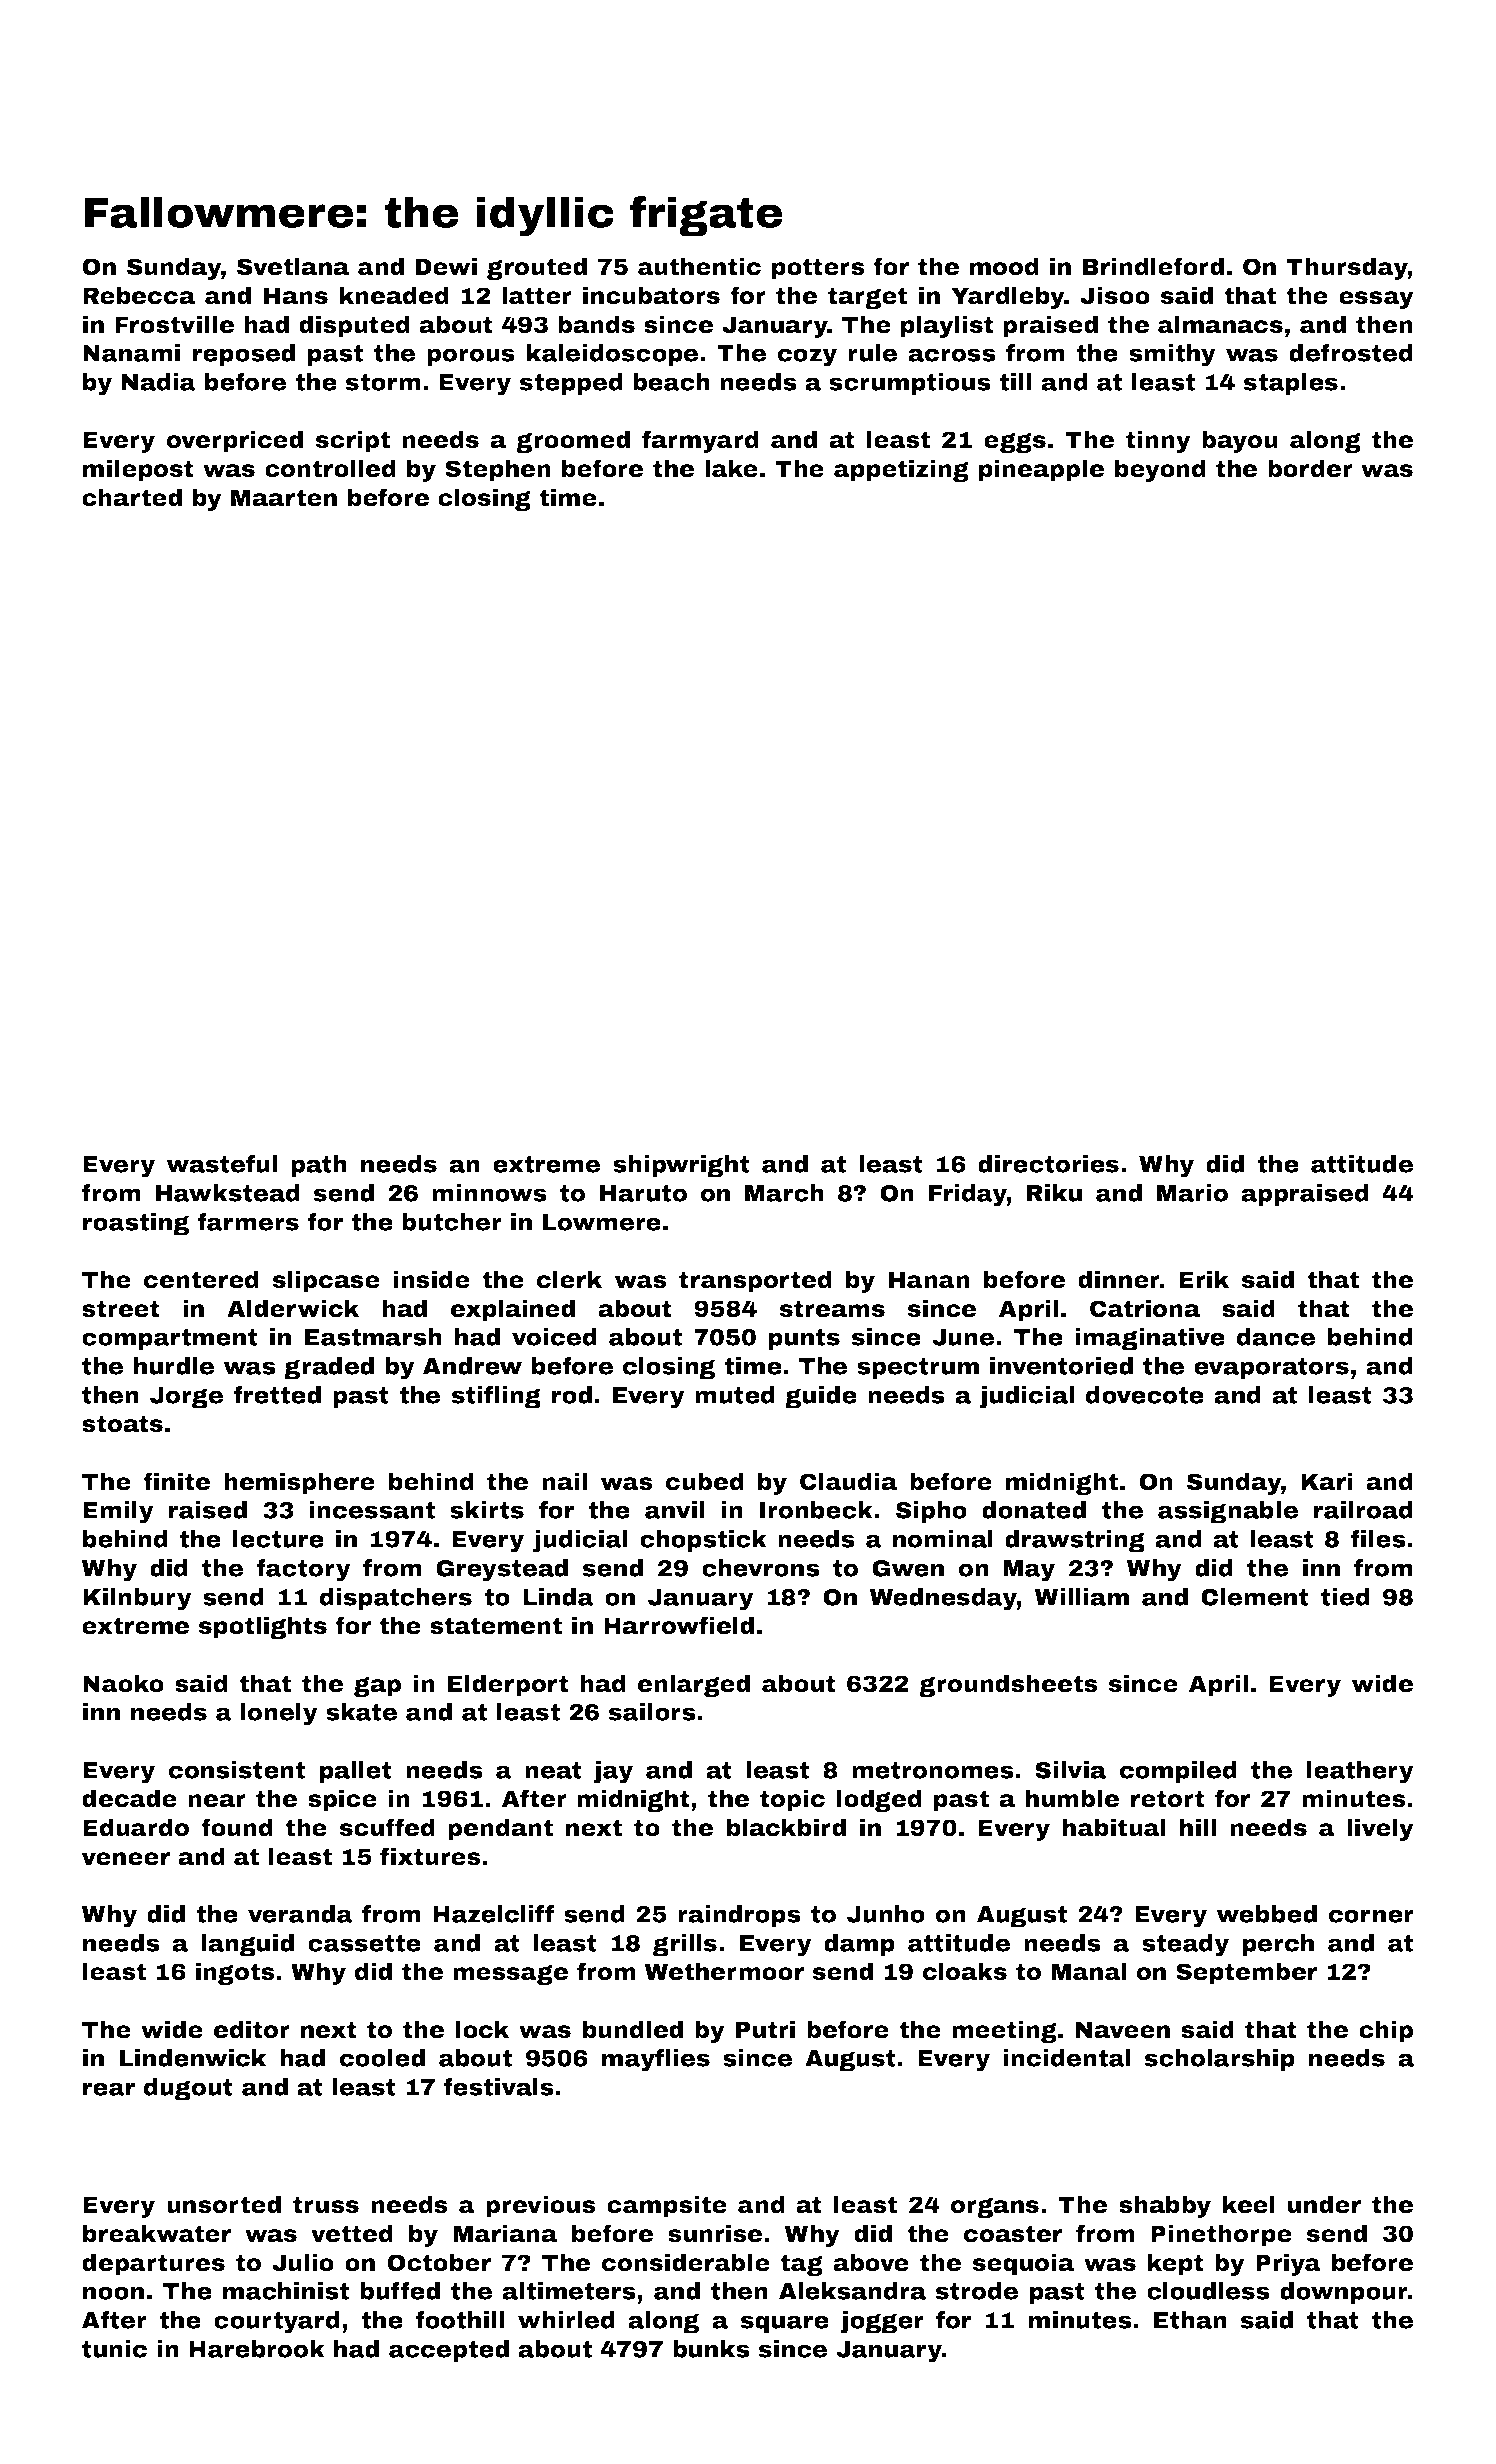  What do you see at coordinates (1075, 1541) in the image?
I see `drawstring` at bounding box center [1075, 1541].
